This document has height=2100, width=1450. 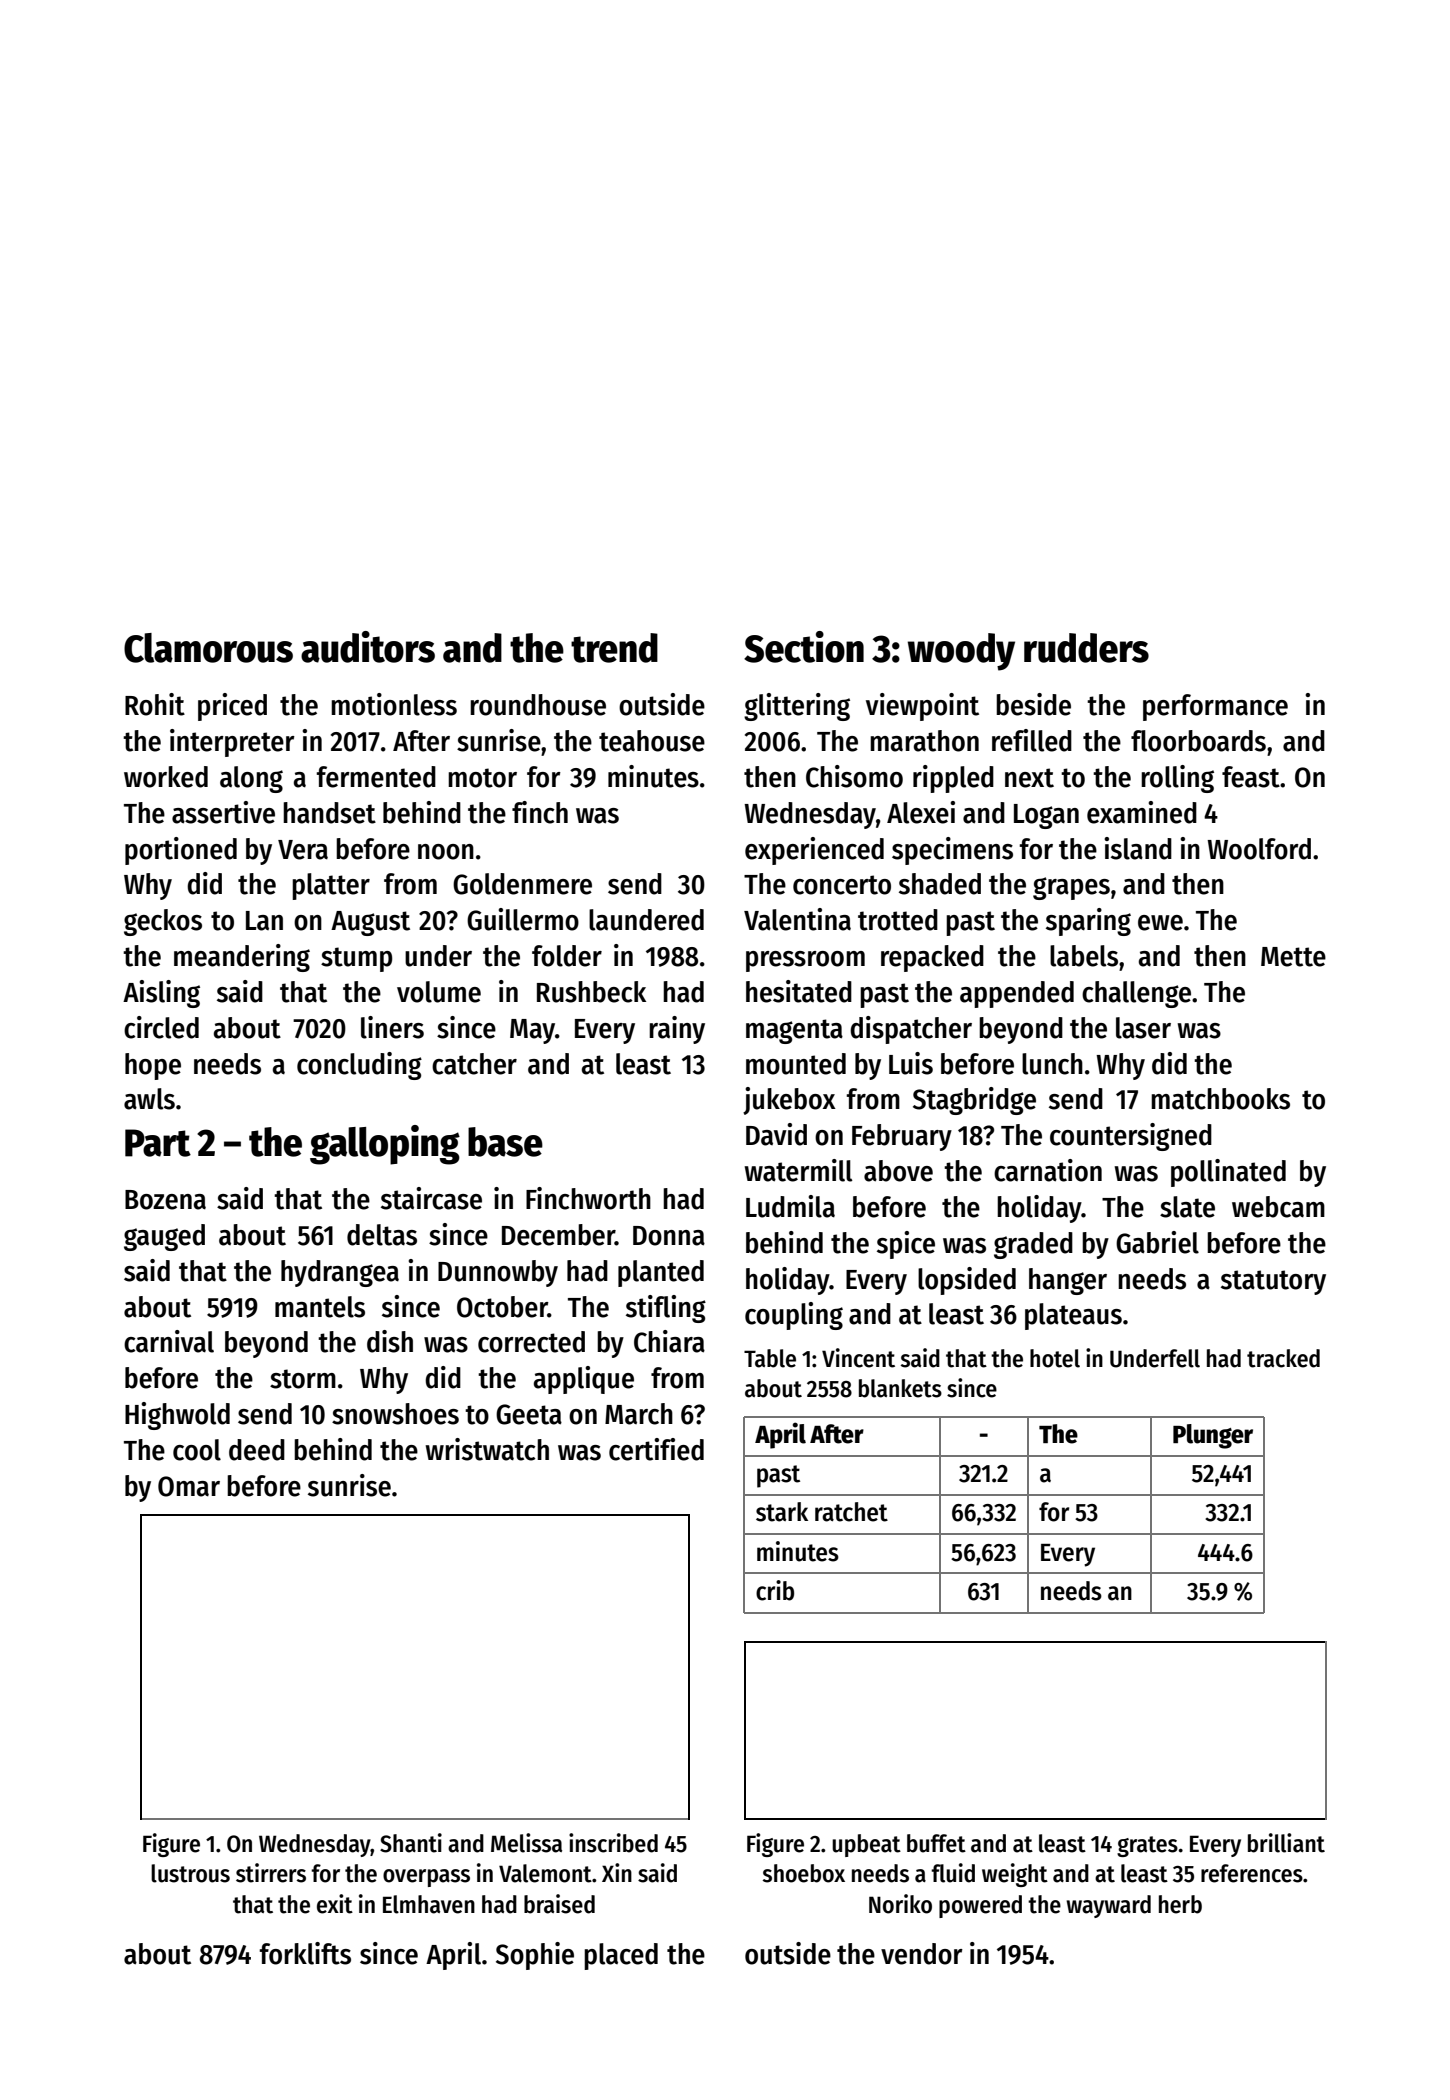 I want to click on teahouse, so click(x=652, y=741).
